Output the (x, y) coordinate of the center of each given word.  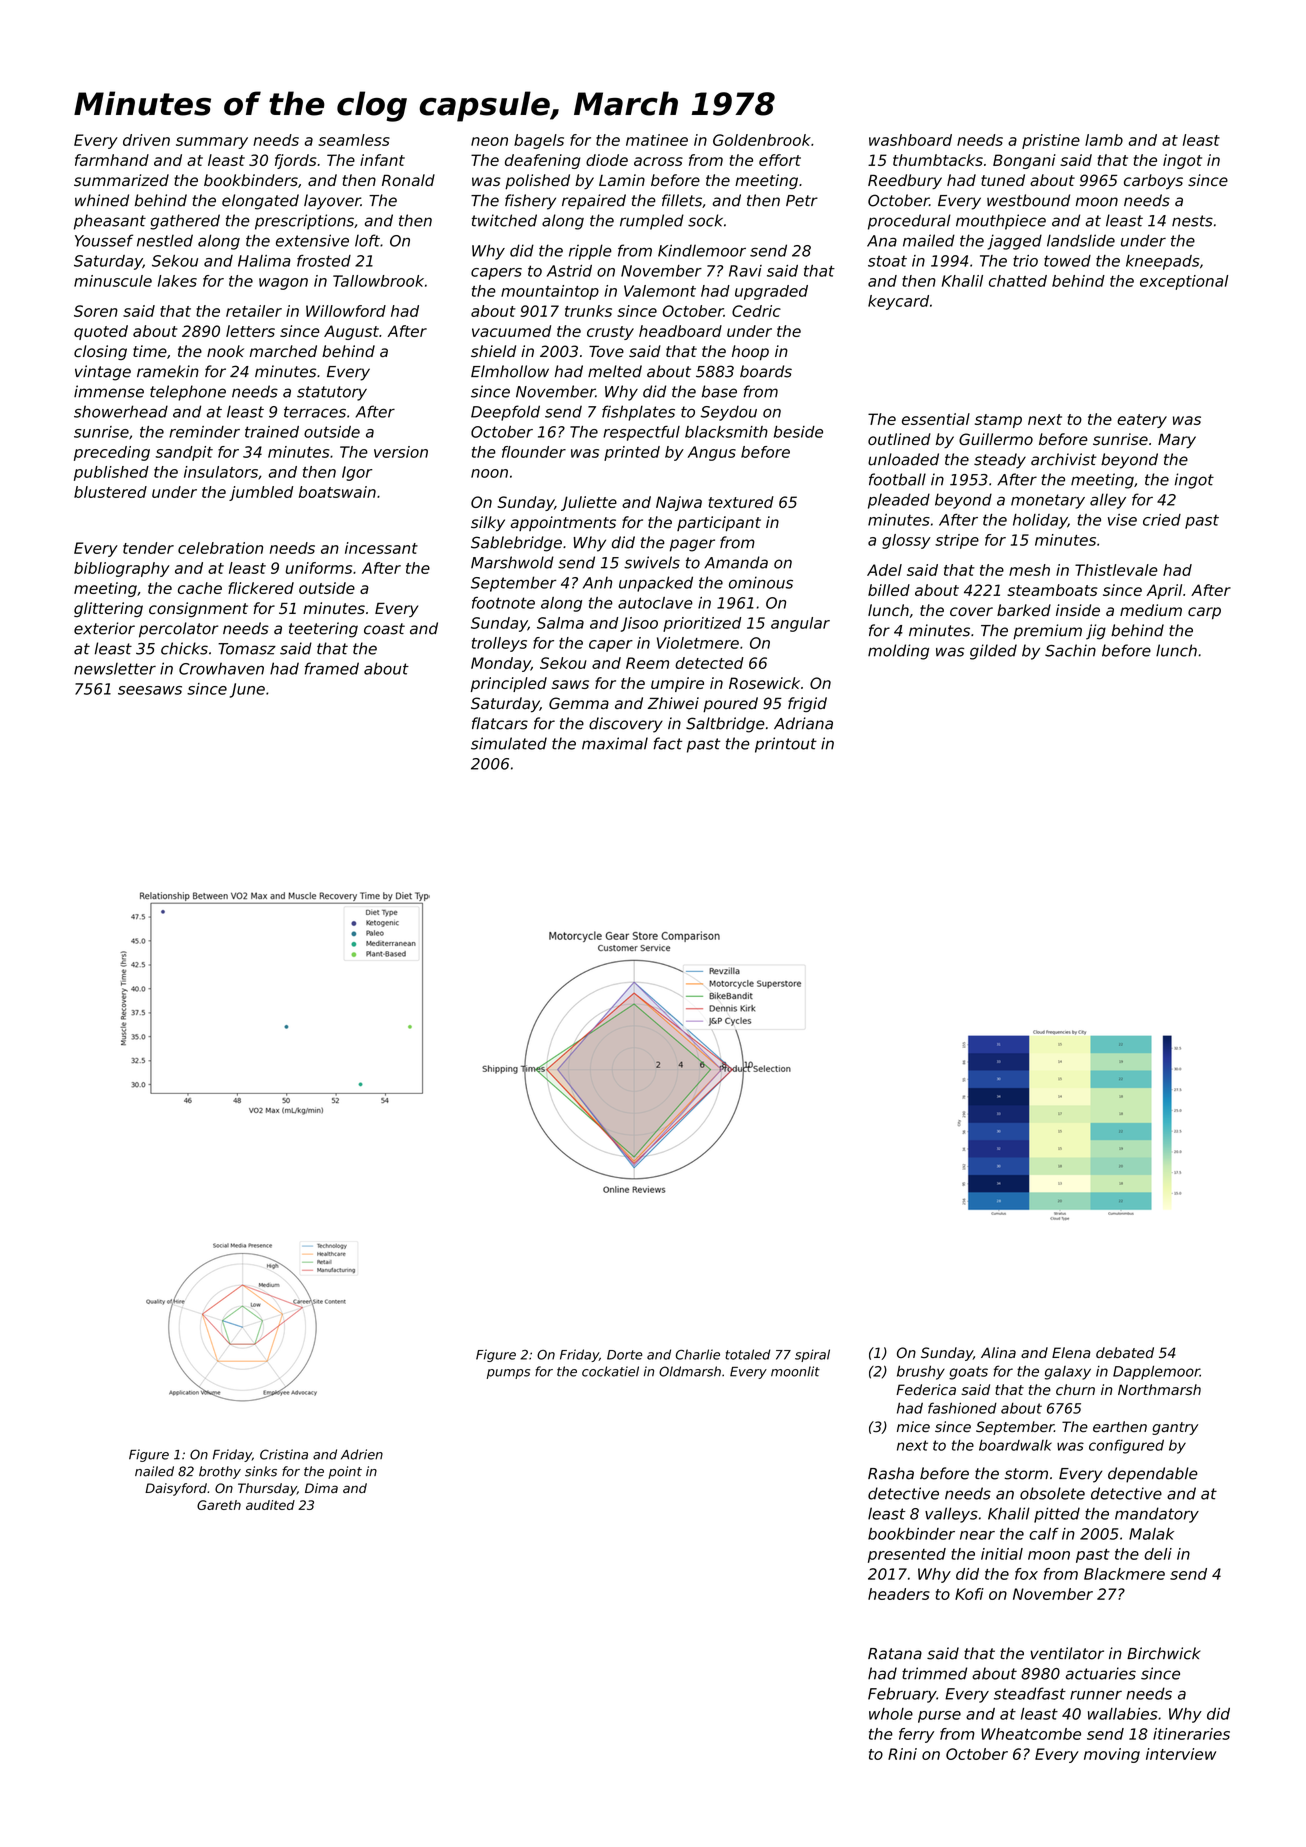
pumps (508, 1374)
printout (786, 745)
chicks (184, 648)
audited (270, 1505)
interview (1181, 1754)
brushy (921, 1372)
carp (1204, 613)
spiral (812, 1355)
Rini (902, 1754)
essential (936, 419)
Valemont (660, 291)
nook (225, 351)
